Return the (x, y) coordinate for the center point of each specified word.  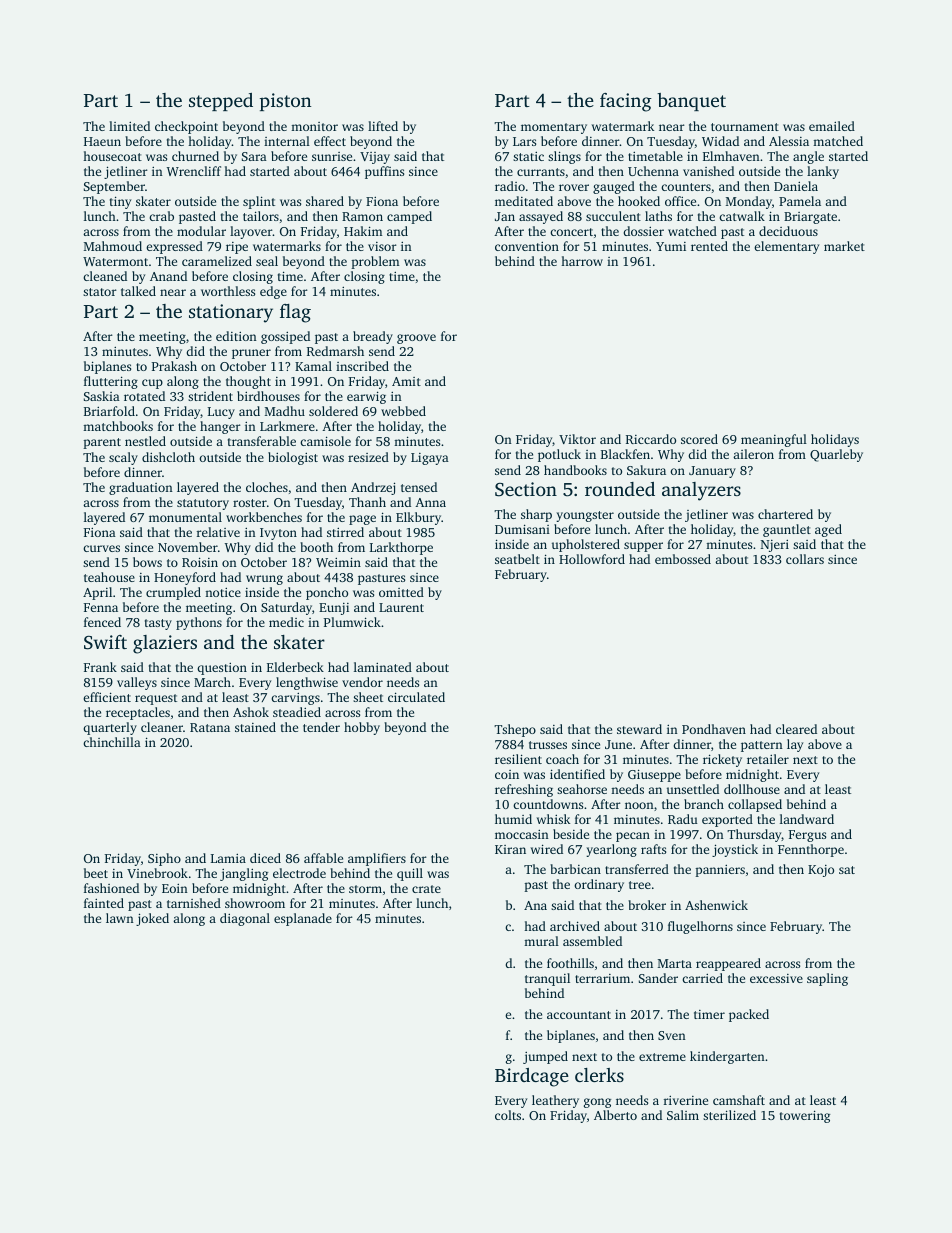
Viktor (577, 439)
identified (577, 774)
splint (259, 202)
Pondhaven (714, 729)
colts (508, 1115)
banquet (691, 102)
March (212, 682)
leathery (555, 1101)
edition (236, 336)
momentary (554, 128)
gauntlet (787, 530)
